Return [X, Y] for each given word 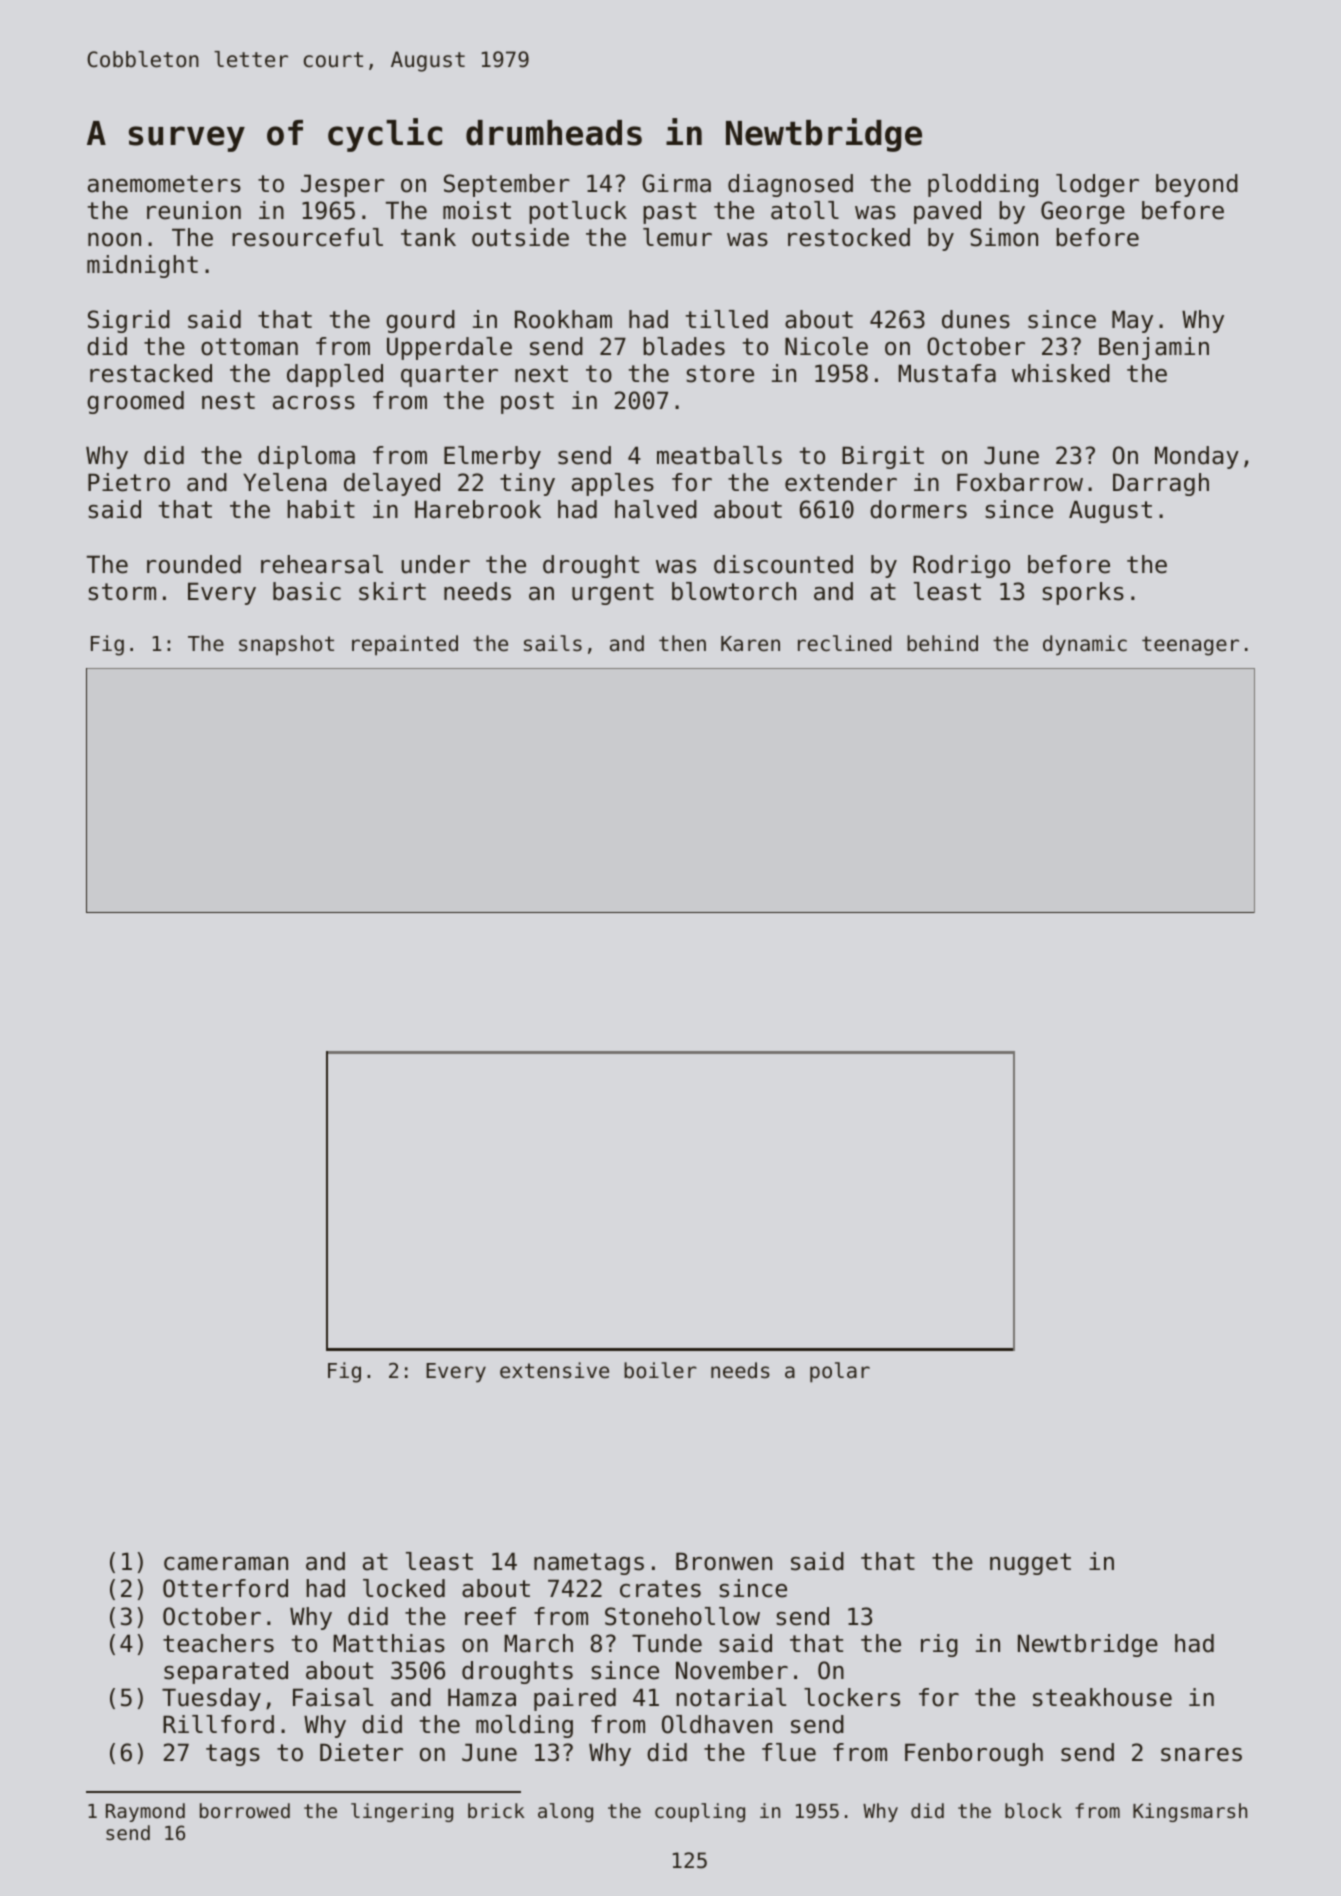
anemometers [164, 184]
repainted [405, 645]
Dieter [361, 1752]
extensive [554, 1370]
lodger [1097, 185]
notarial [731, 1697]
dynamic [1085, 645]
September [507, 185]
